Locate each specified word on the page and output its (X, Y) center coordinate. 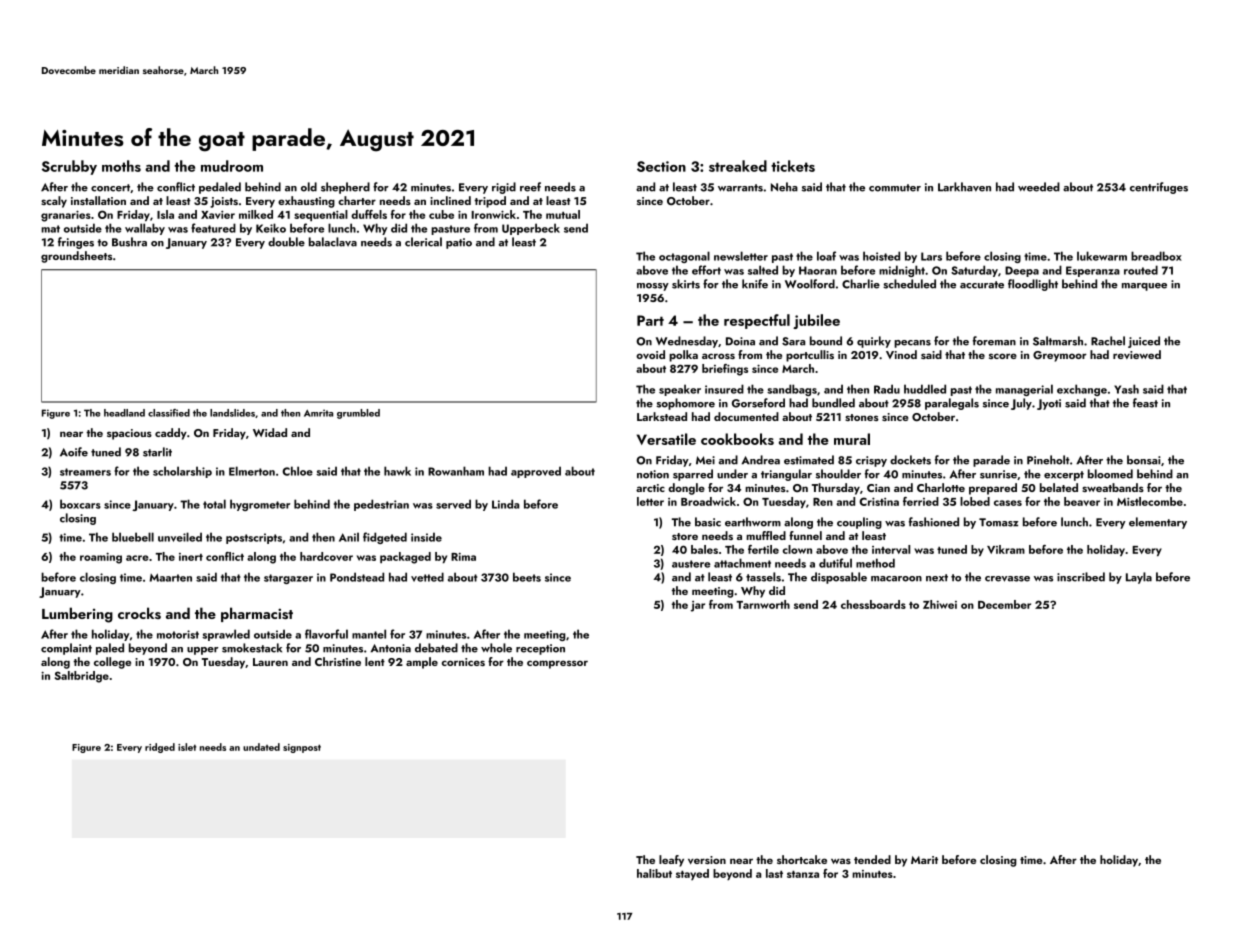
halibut (654, 873)
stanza (803, 874)
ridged (160, 748)
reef (530, 187)
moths (121, 166)
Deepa (1022, 271)
